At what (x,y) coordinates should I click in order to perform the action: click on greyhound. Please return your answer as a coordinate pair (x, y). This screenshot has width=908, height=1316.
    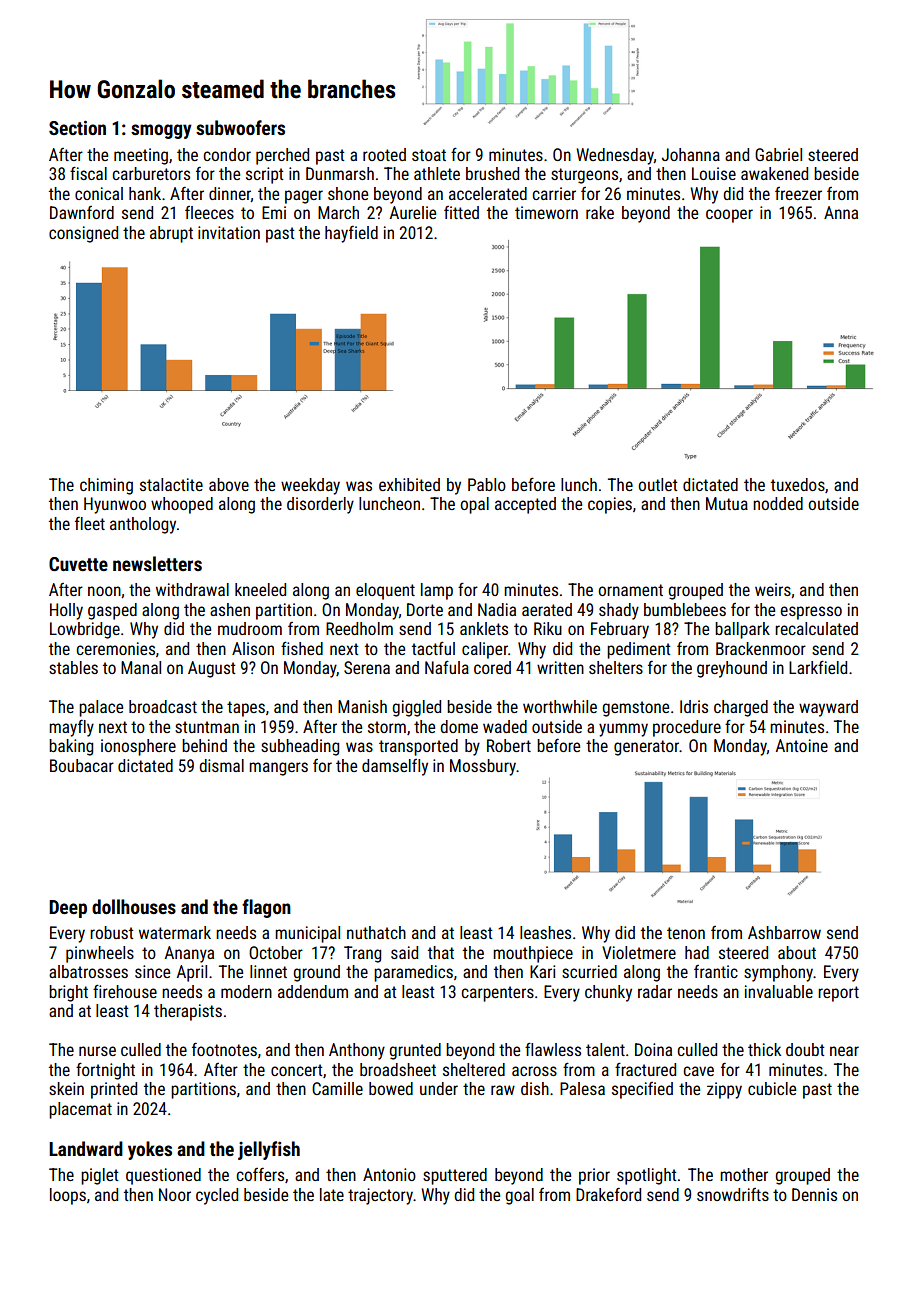
    Looking at the image, I should click on (732, 669).
